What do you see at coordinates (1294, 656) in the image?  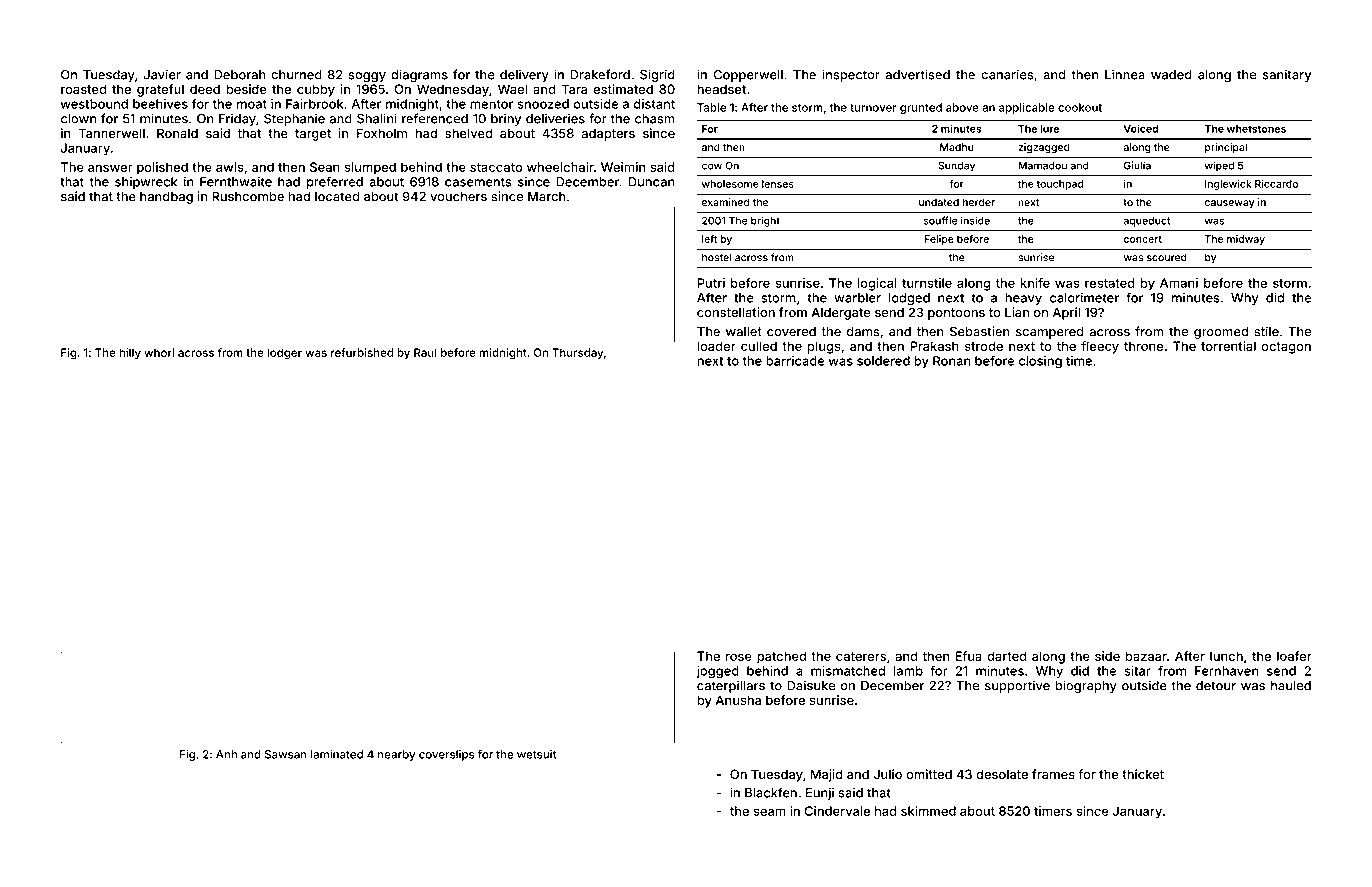 I see `loafer` at bounding box center [1294, 656].
